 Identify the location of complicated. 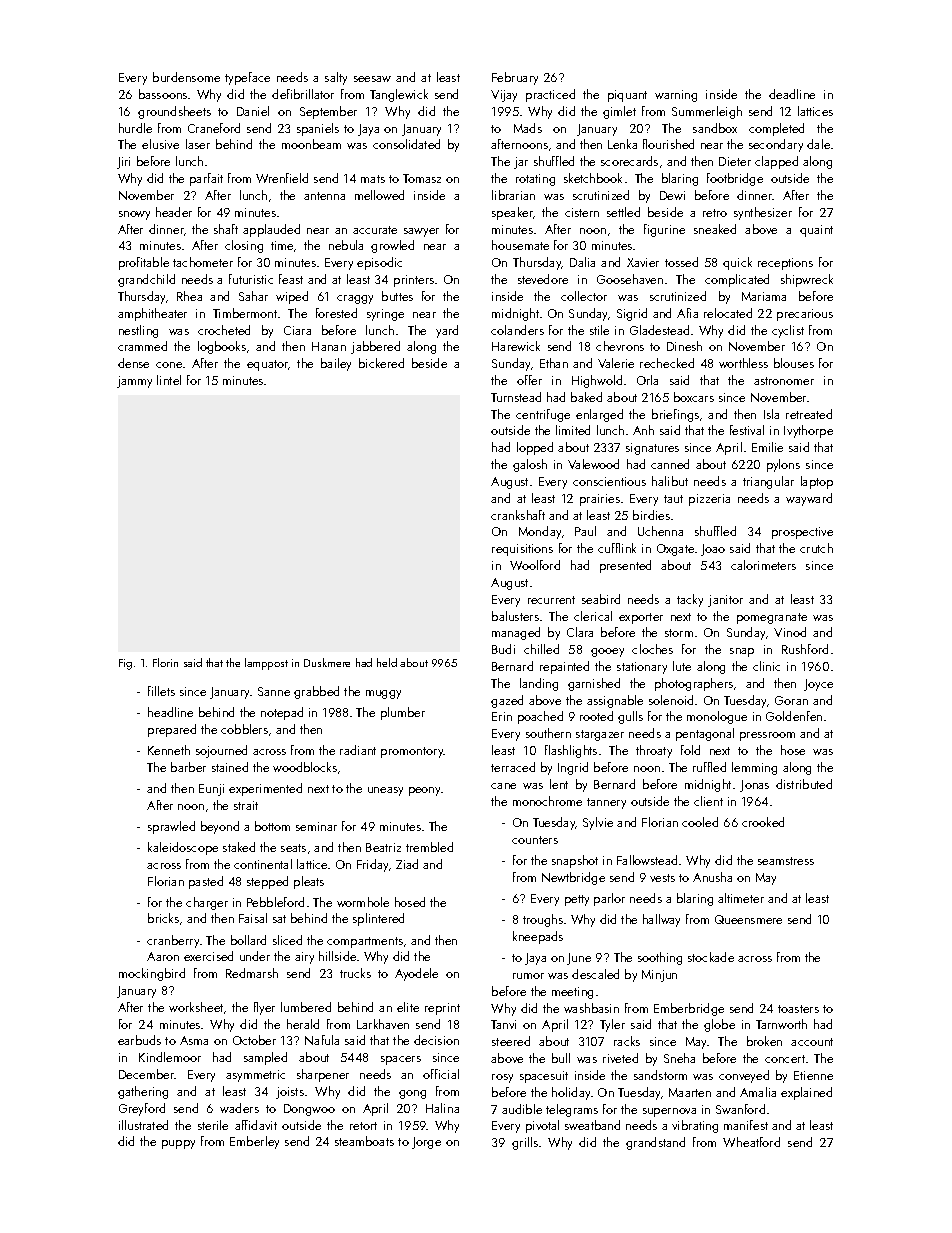
(737, 280).
